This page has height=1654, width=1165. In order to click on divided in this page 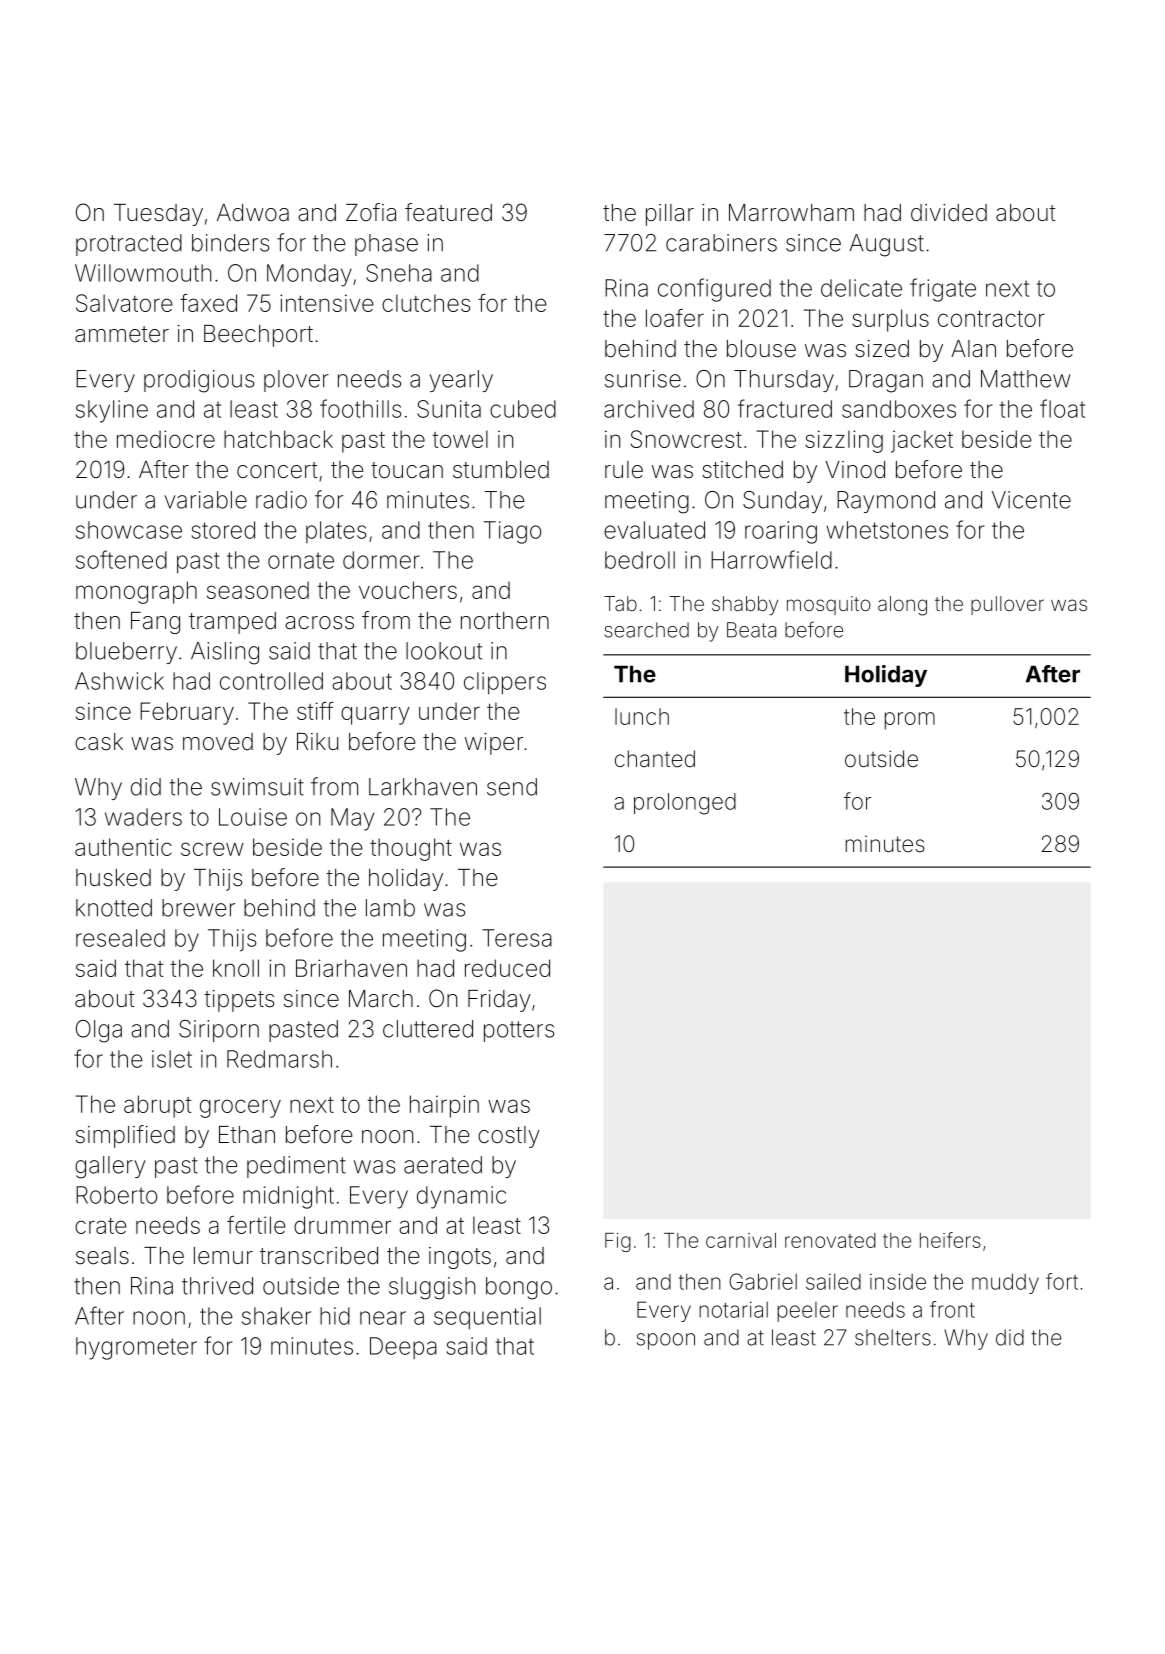, I will do `click(949, 213)`.
